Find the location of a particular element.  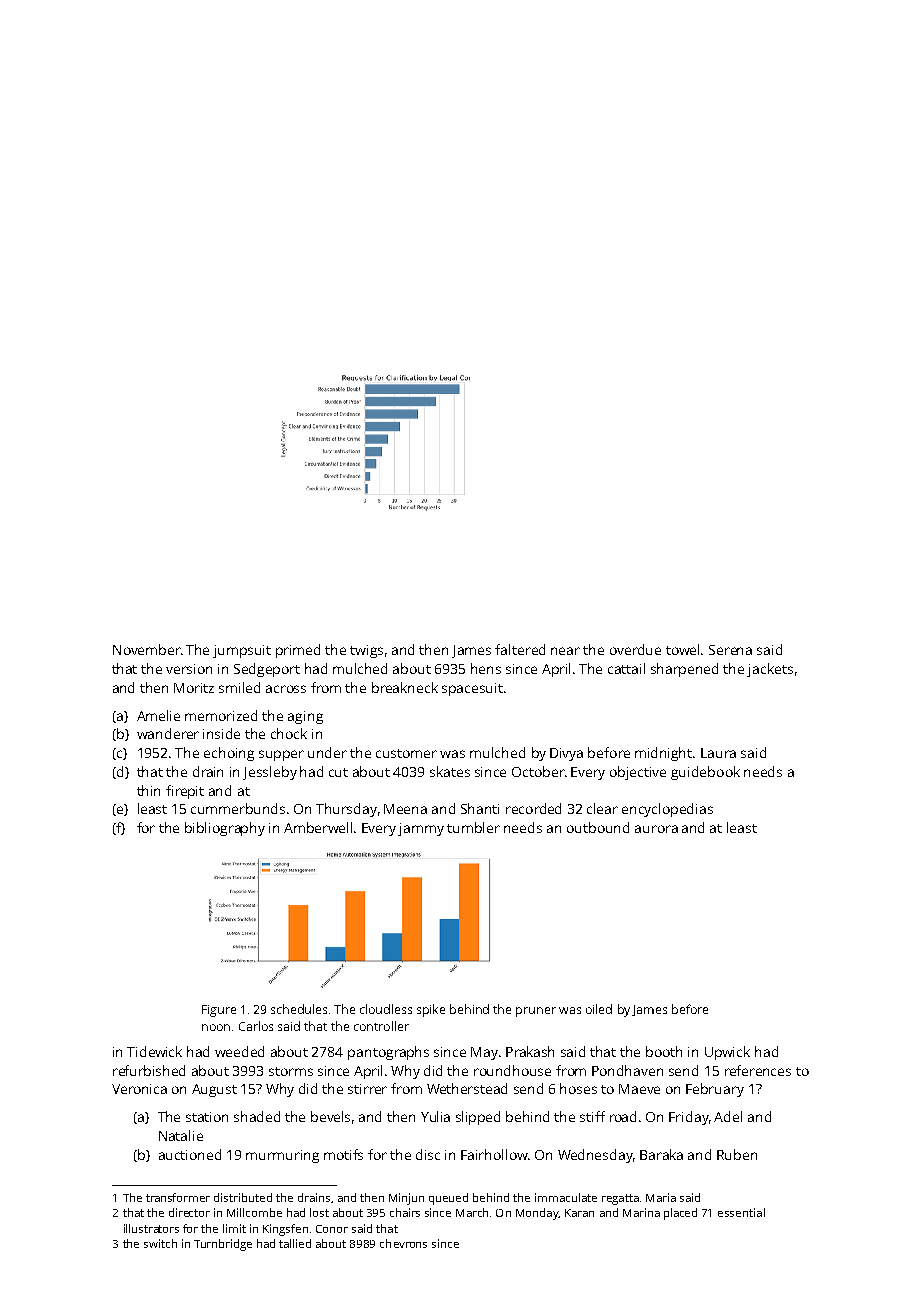

Tidewick is located at coordinates (154, 1051).
